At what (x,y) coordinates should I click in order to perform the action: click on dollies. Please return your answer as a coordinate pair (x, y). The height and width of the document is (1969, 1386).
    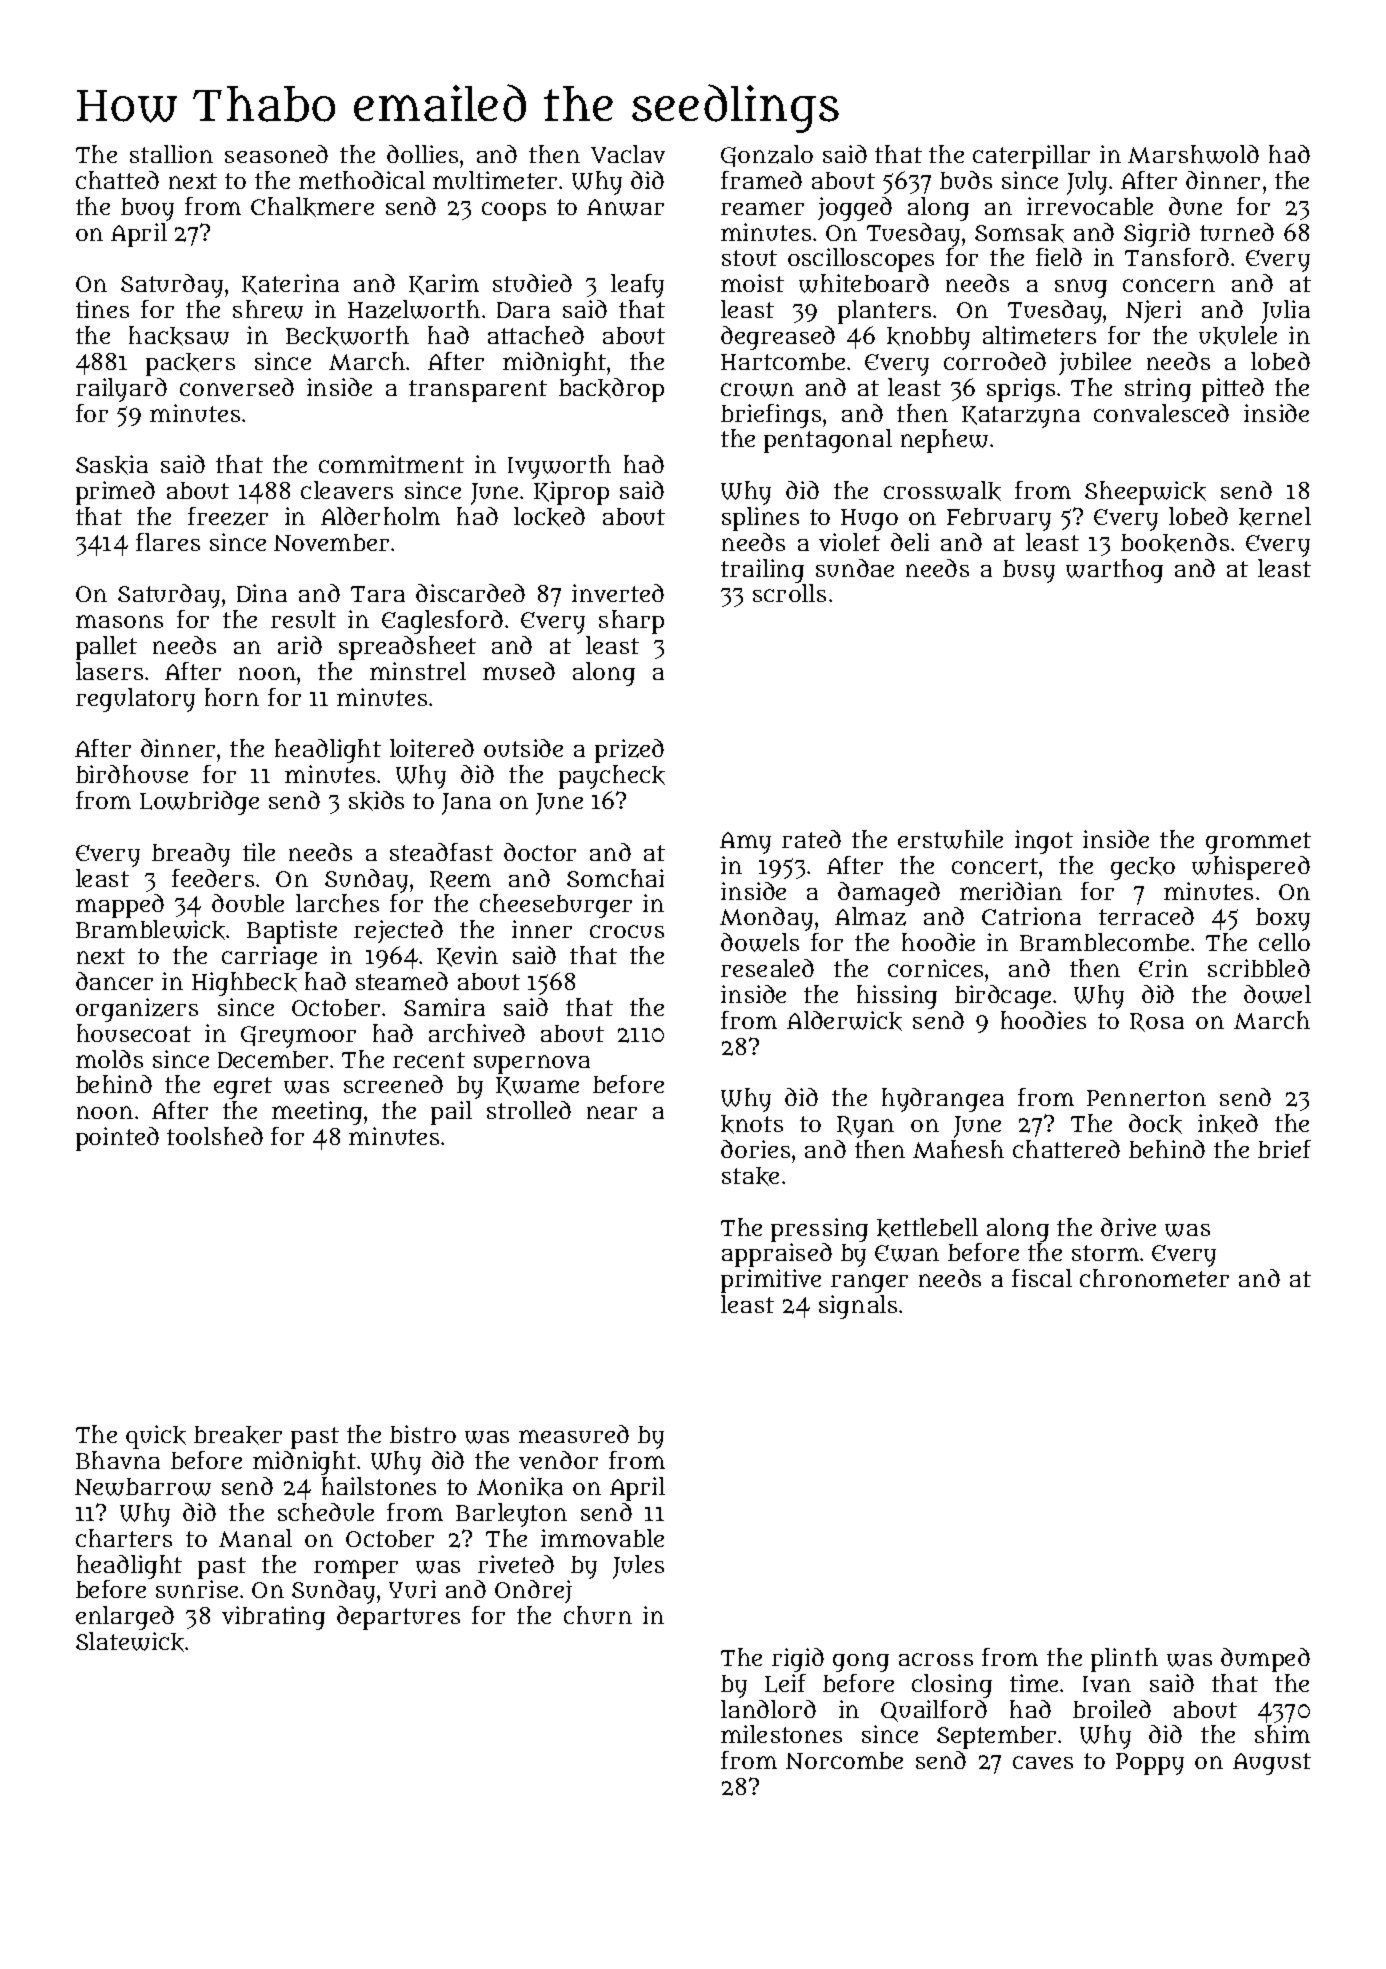
    Looking at the image, I should click on (422, 154).
